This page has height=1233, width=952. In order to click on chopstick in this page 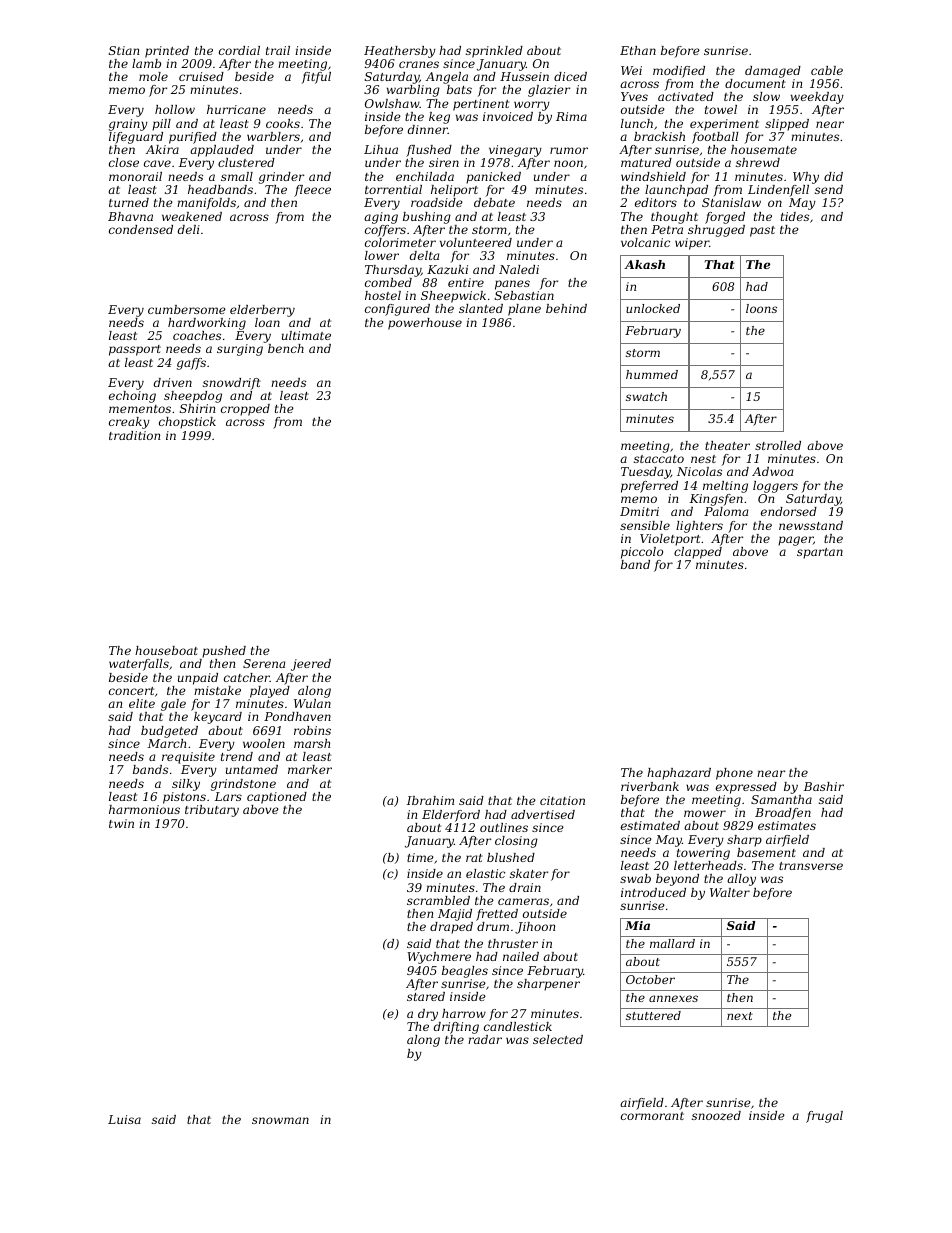, I will do `click(187, 423)`.
